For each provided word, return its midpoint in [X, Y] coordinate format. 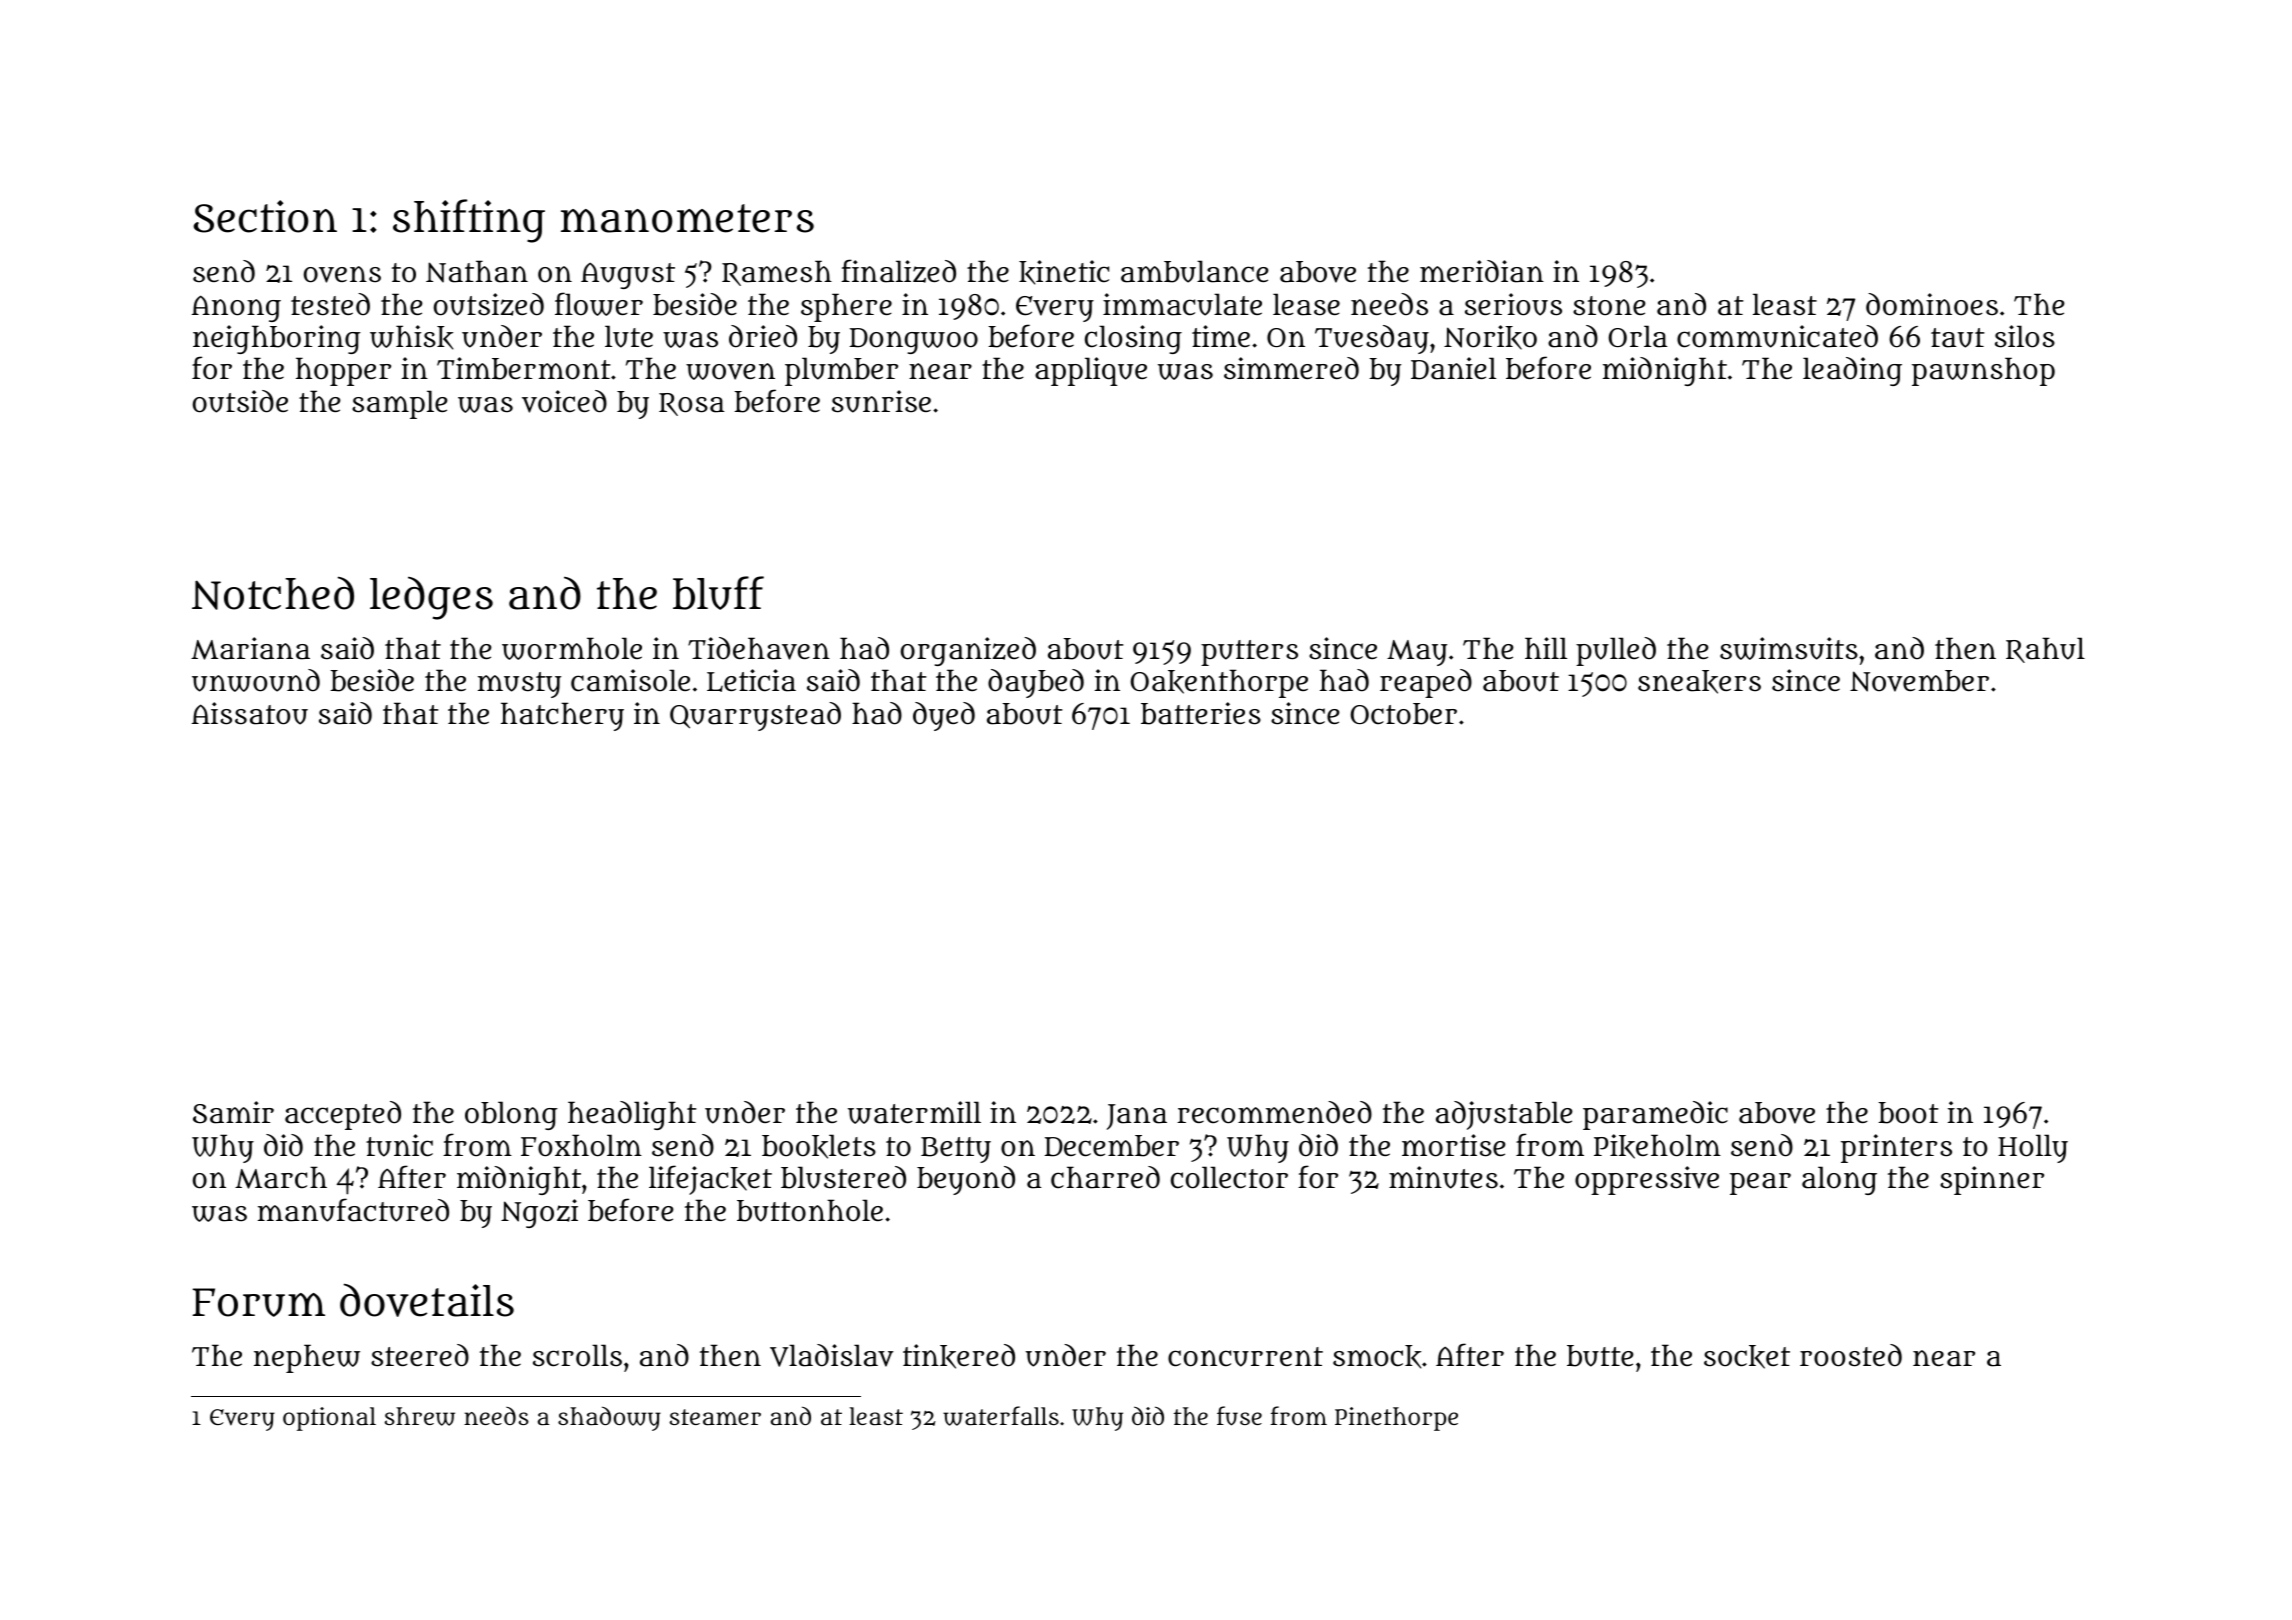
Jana [1137, 1117]
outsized [489, 304]
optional [329, 1419]
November [1919, 681]
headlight [632, 1115]
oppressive [1647, 1180]
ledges [431, 598]
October [1403, 714]
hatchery [562, 716]
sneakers [1699, 682]
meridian [1482, 271]
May [1417, 653]
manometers [687, 218]
